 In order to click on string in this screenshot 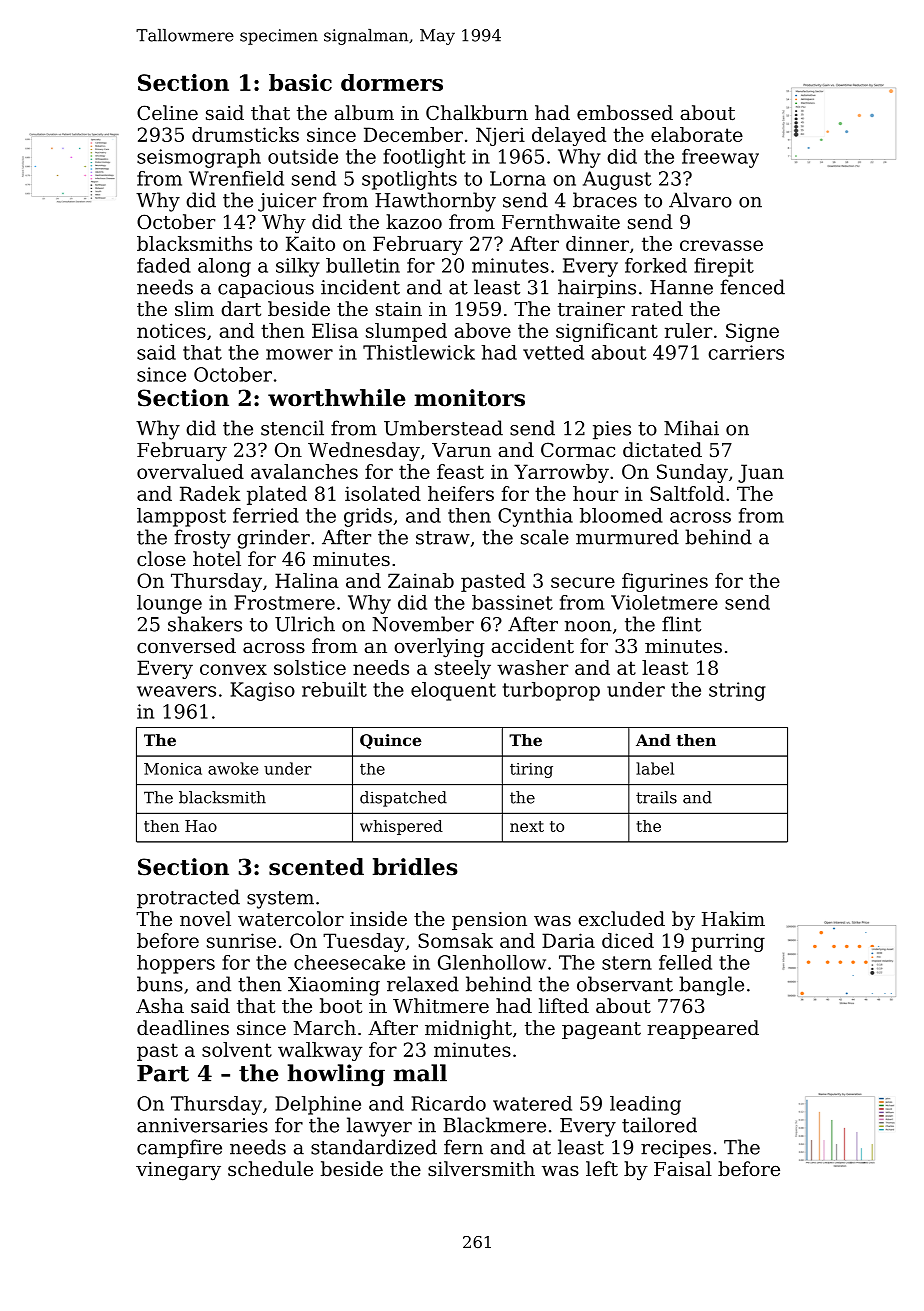, I will do `click(737, 691)`.
